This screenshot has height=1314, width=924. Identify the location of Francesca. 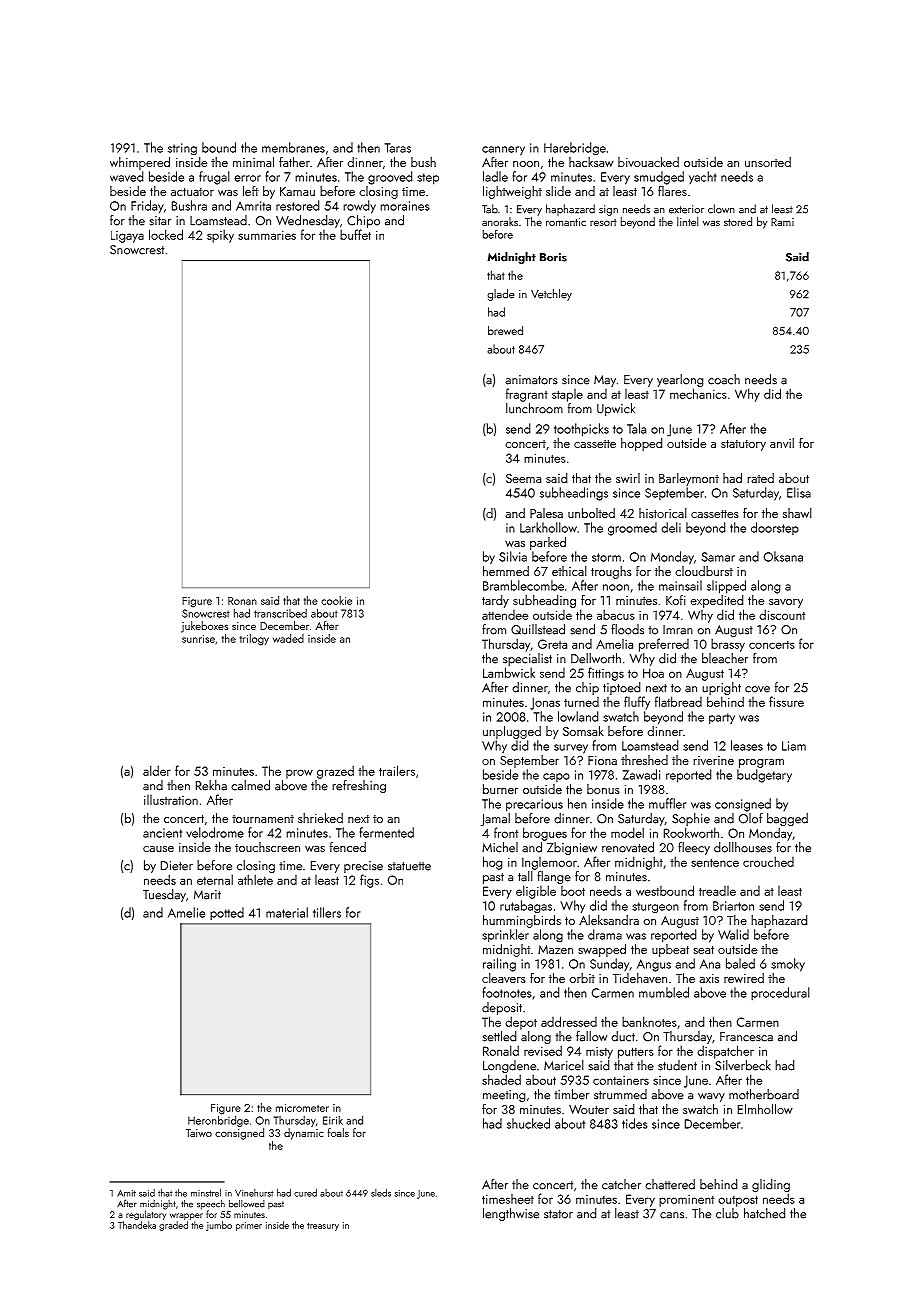
(746, 1037).
